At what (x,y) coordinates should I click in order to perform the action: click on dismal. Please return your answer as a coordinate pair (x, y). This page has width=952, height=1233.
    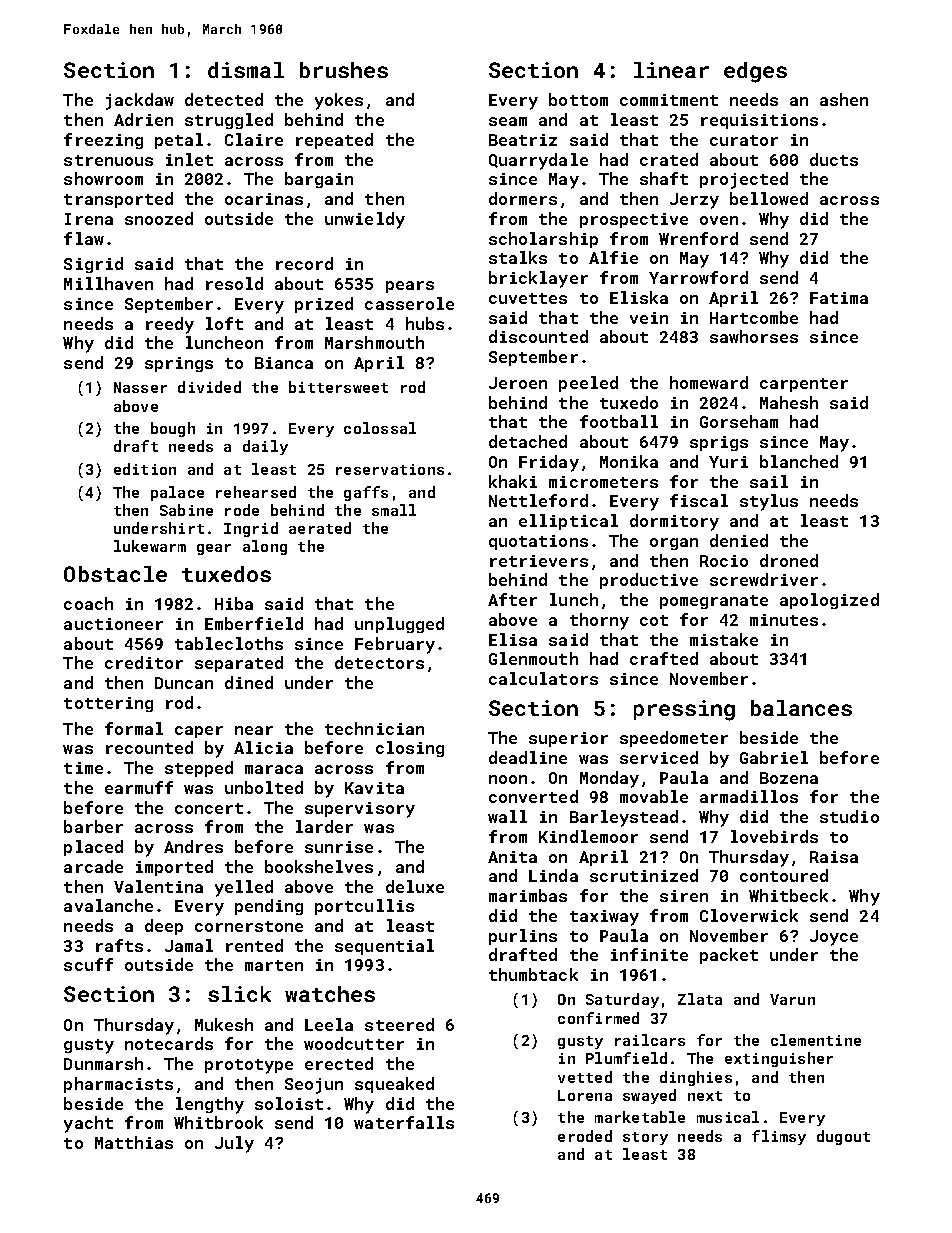
    Looking at the image, I should click on (246, 70).
